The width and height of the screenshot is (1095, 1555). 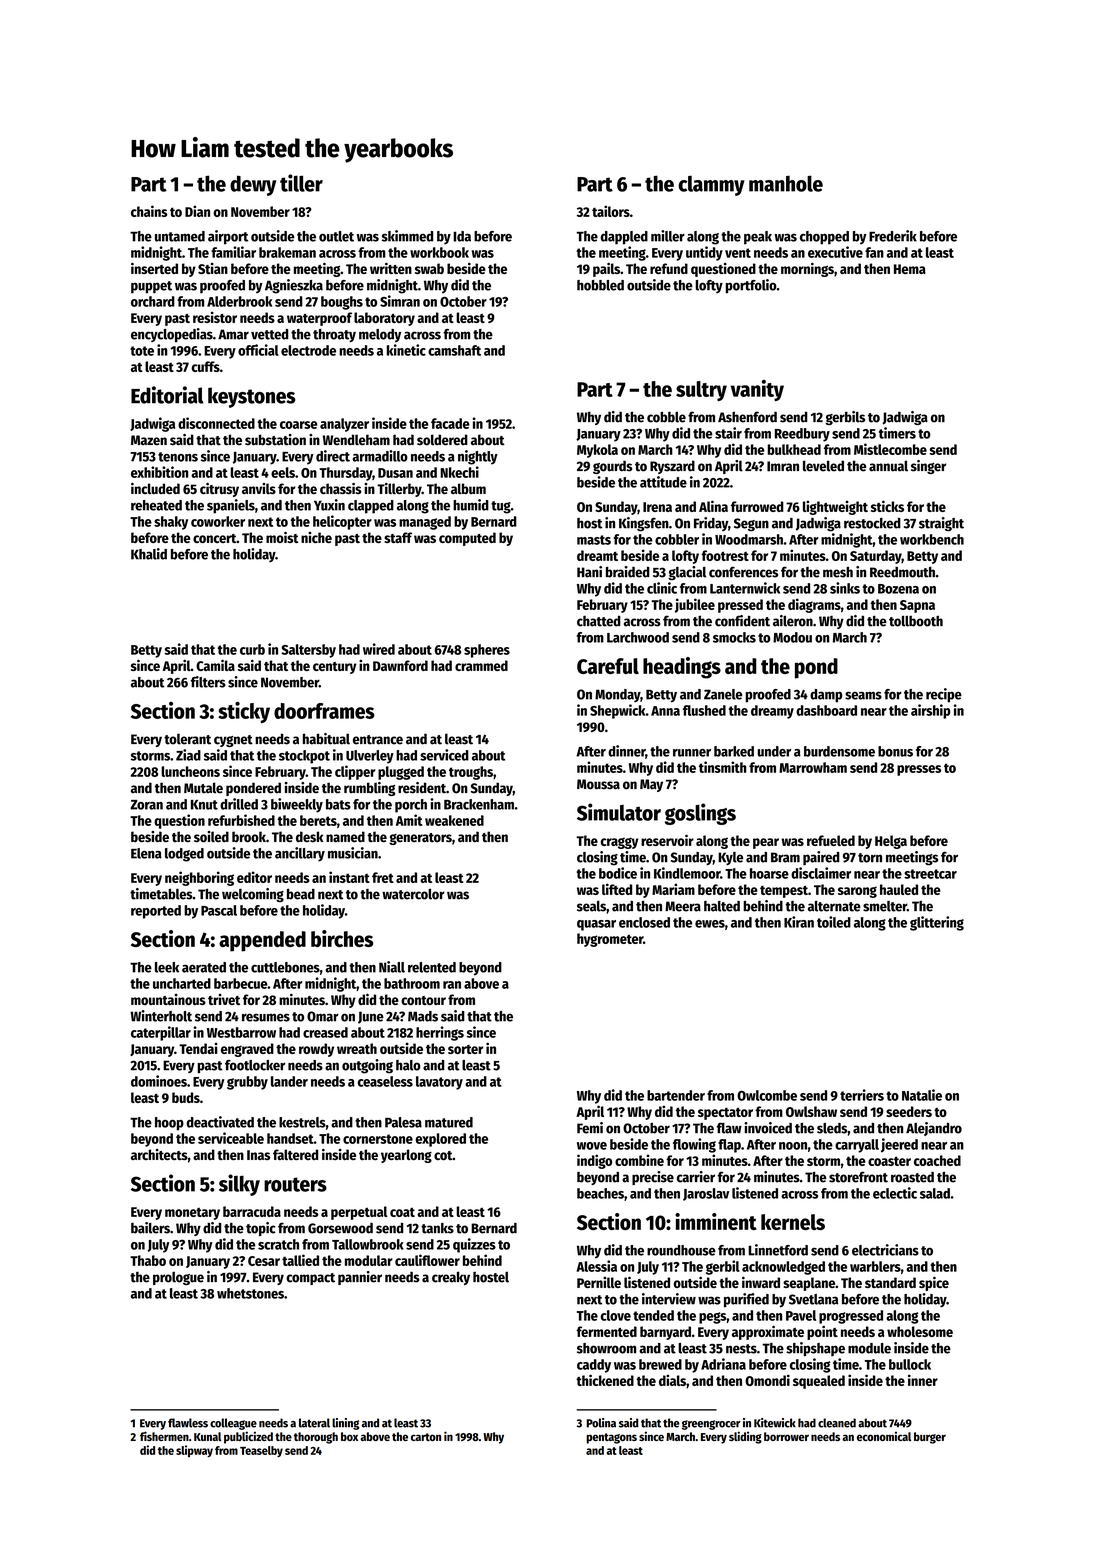 I want to click on Teaselby, so click(x=261, y=1451).
